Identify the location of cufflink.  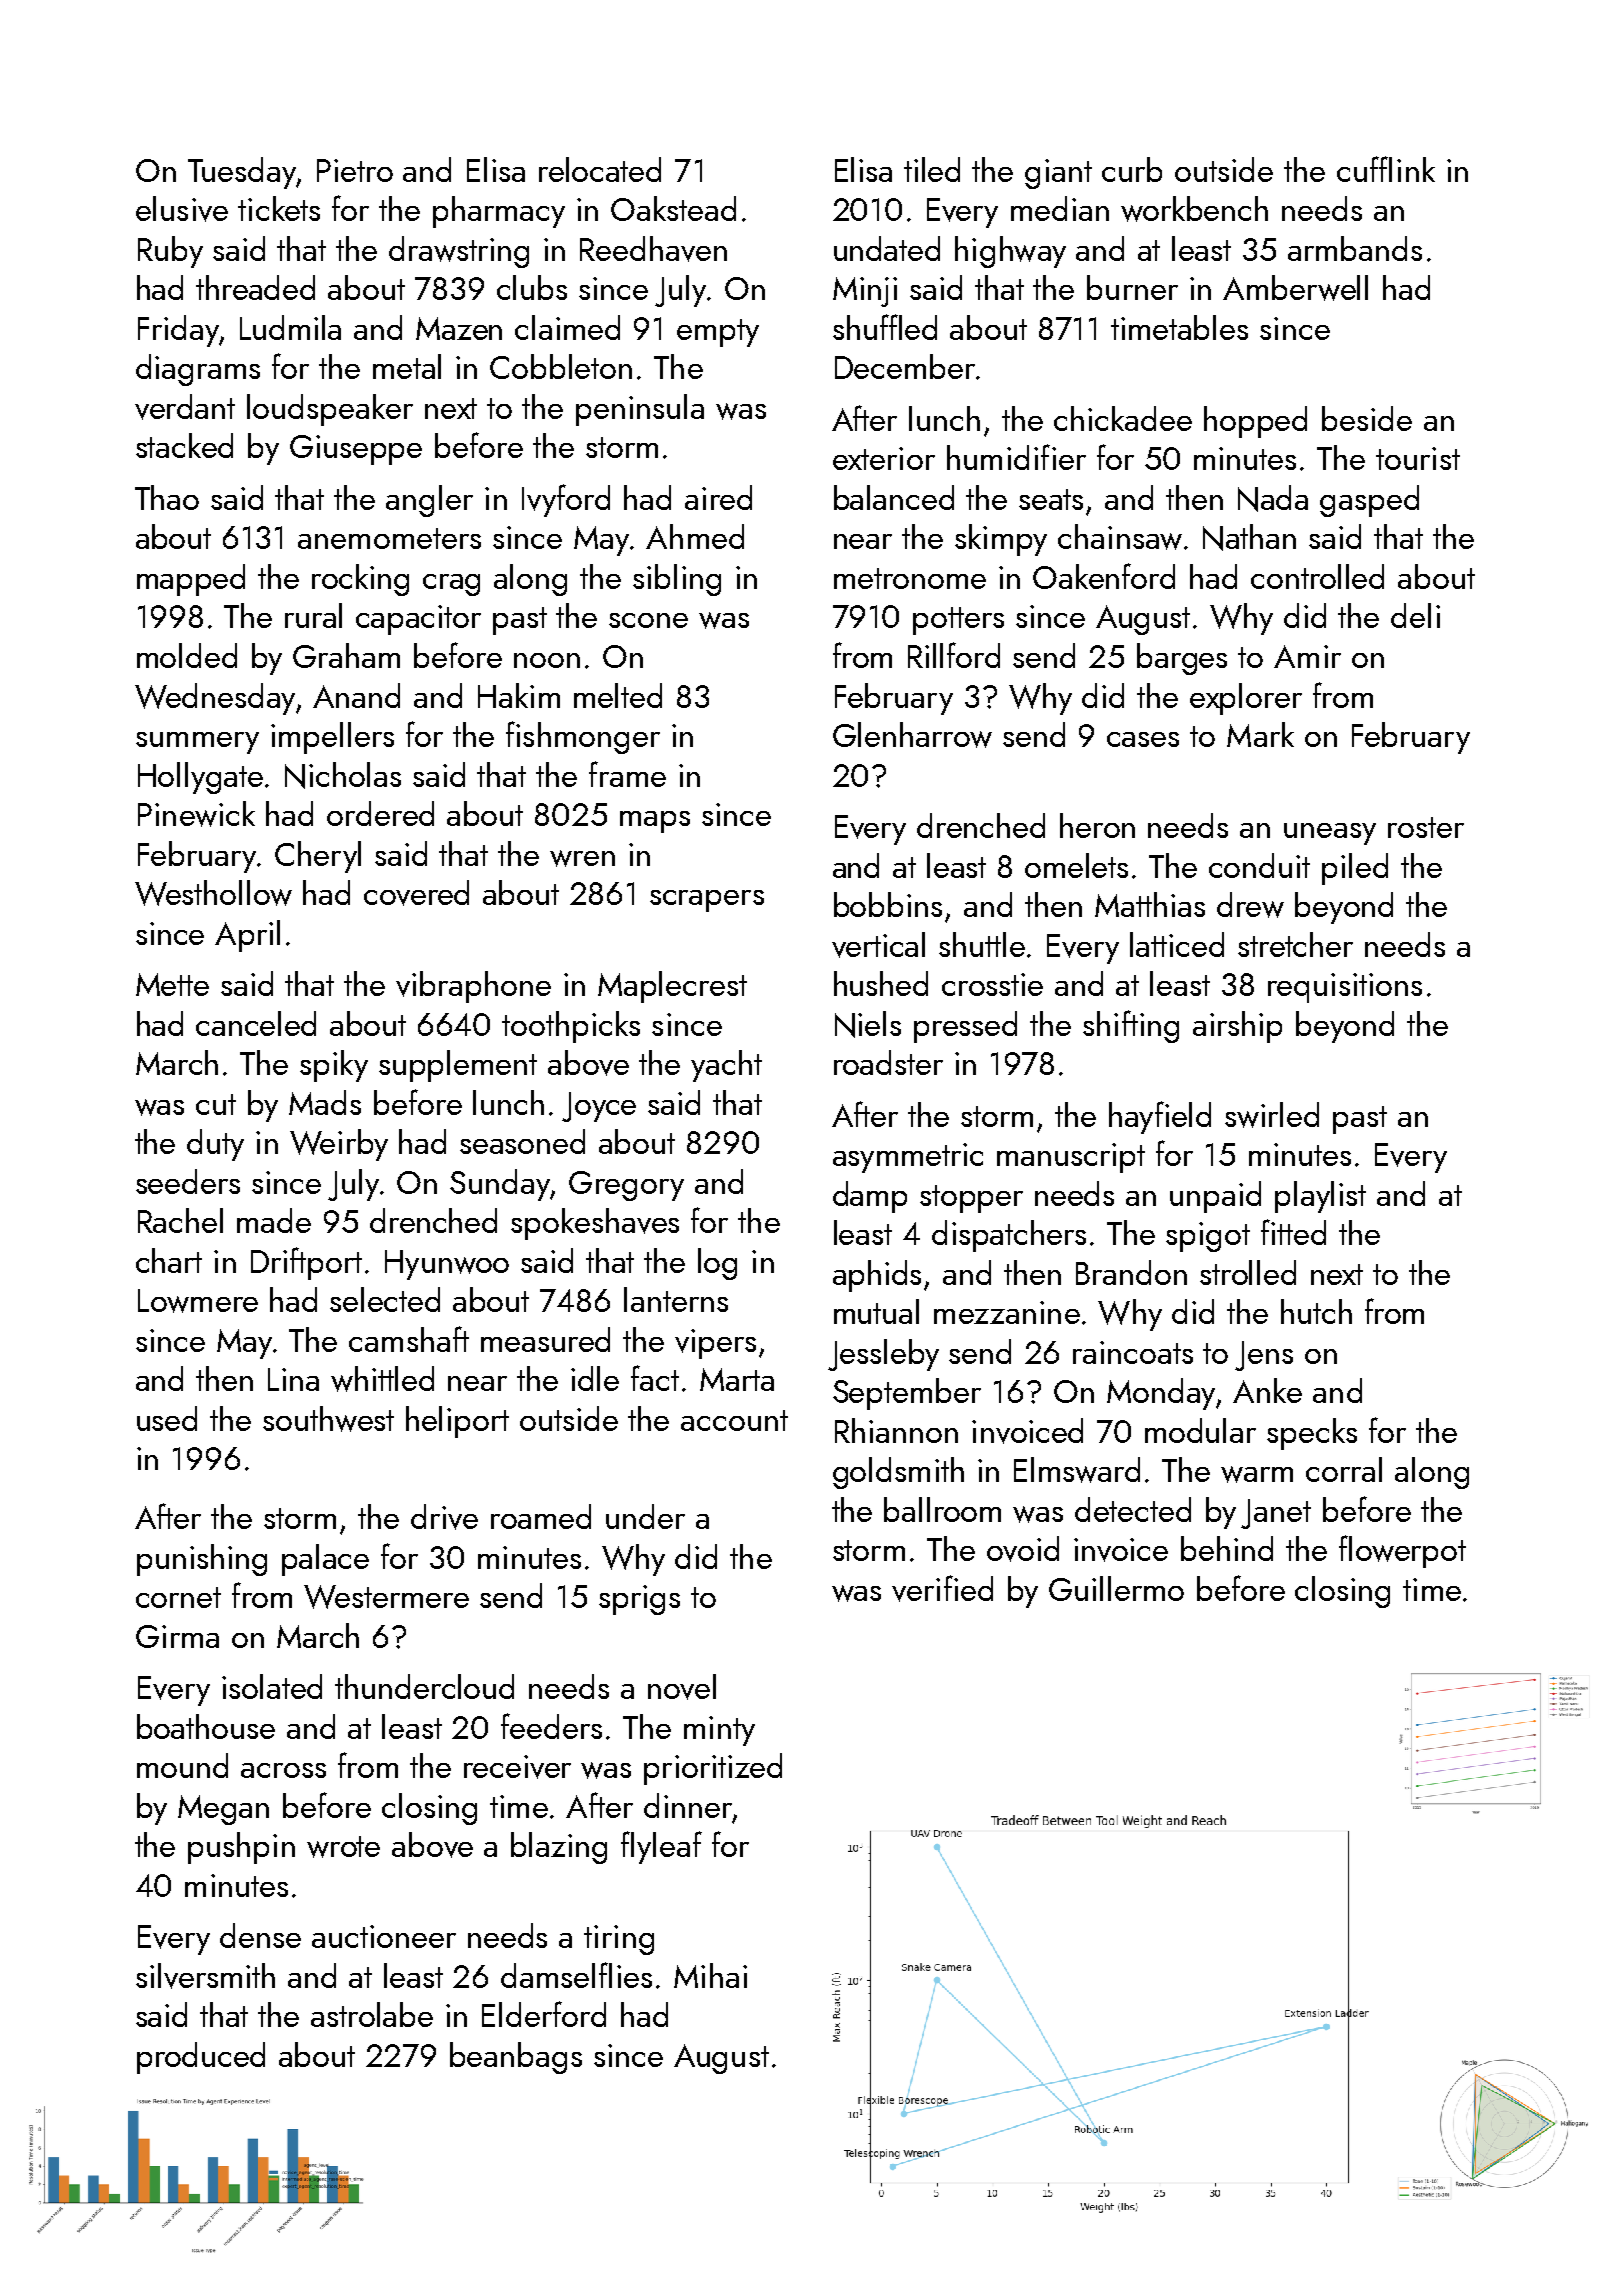
(1386, 169).
